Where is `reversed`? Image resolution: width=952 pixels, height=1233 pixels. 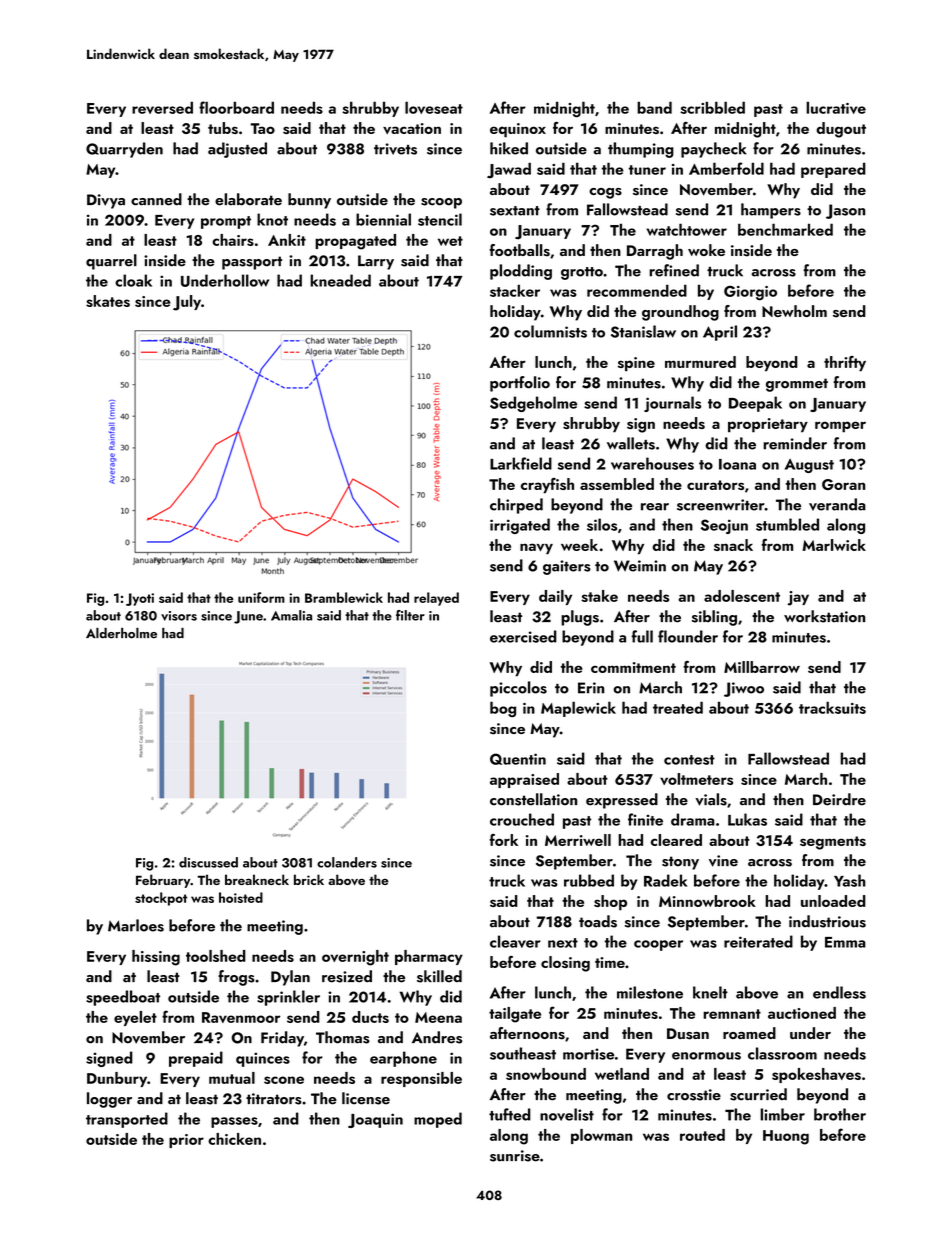 reversed is located at coordinates (162, 107).
